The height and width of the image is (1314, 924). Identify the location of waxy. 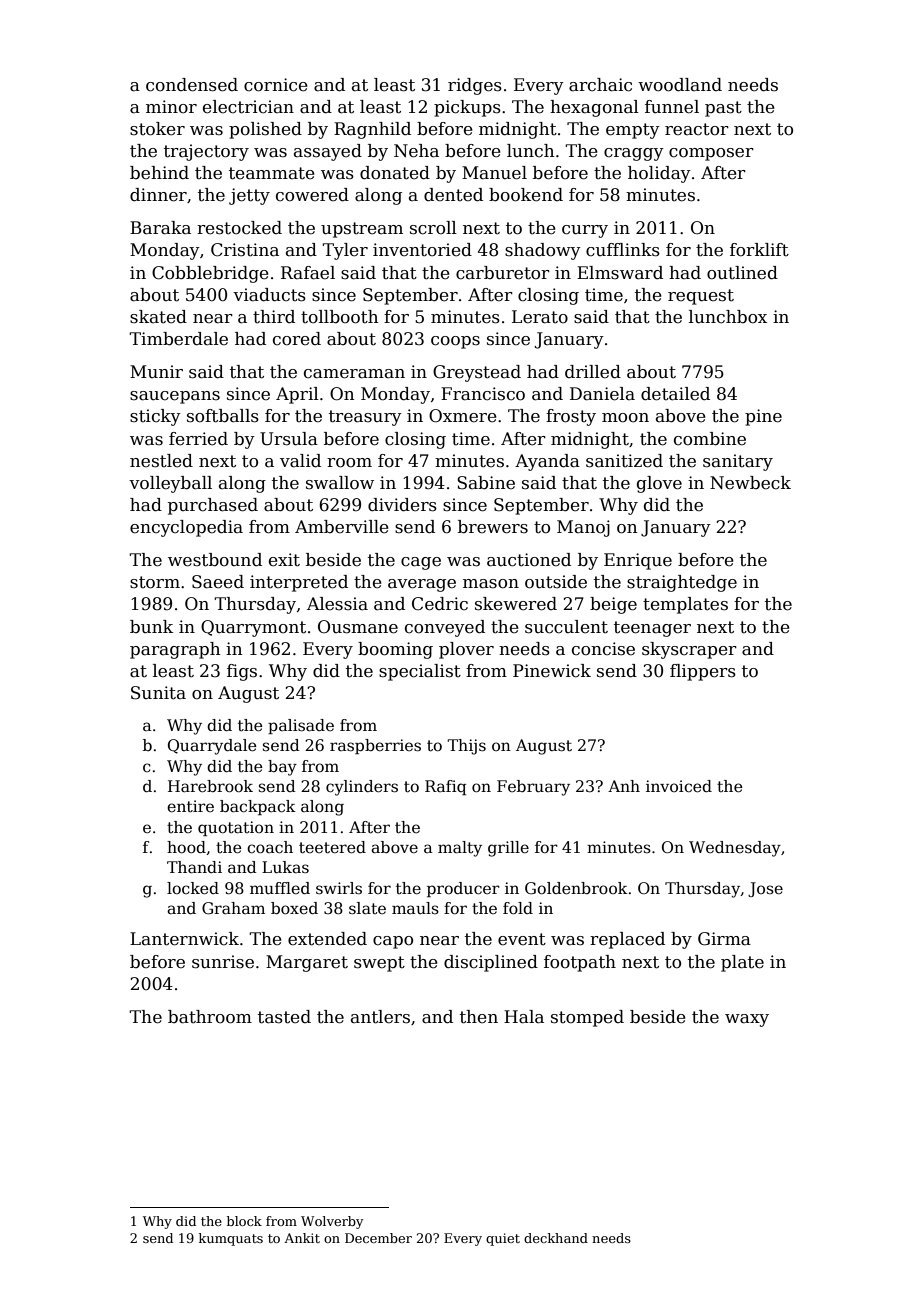
(747, 1020).
